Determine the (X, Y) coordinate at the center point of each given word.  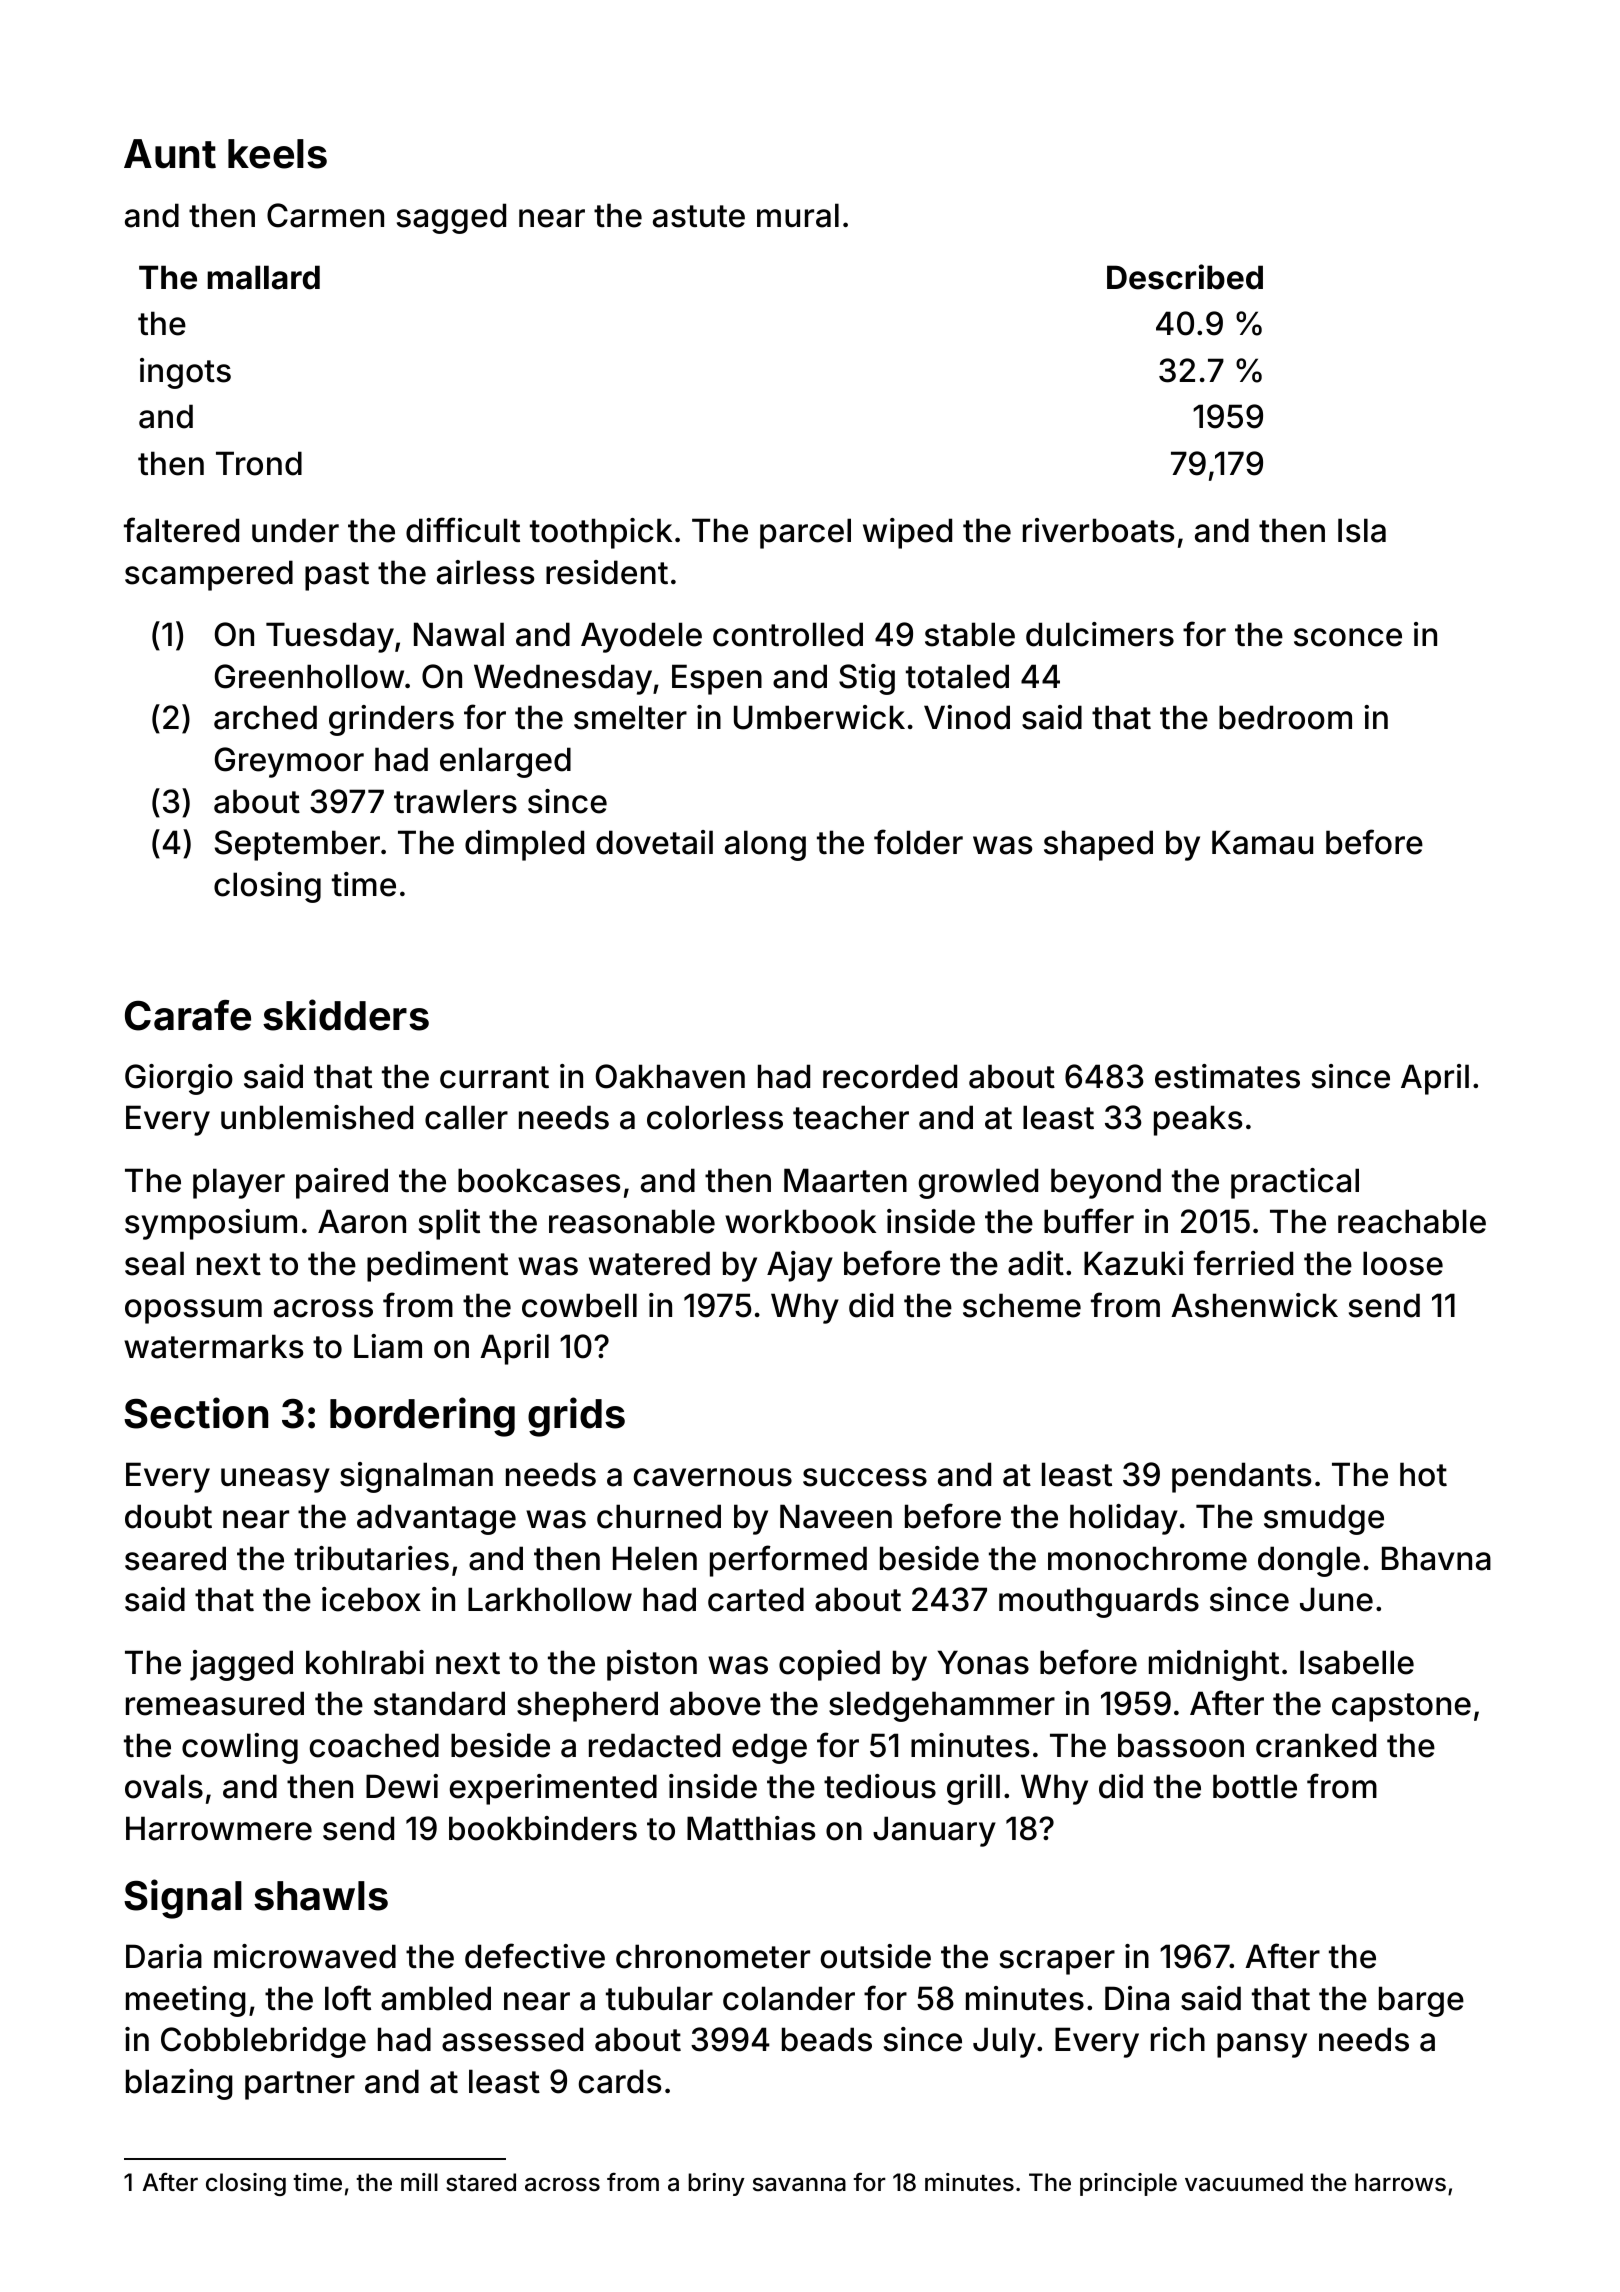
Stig (867, 679)
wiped (907, 533)
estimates (1227, 1076)
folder (918, 842)
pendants (1241, 1477)
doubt (168, 1516)
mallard (263, 277)
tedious (880, 1786)
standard (439, 1703)
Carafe (188, 1015)
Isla (1362, 530)
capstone (1401, 1707)
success (865, 1477)
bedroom (1285, 717)
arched (265, 717)
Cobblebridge (263, 2042)
